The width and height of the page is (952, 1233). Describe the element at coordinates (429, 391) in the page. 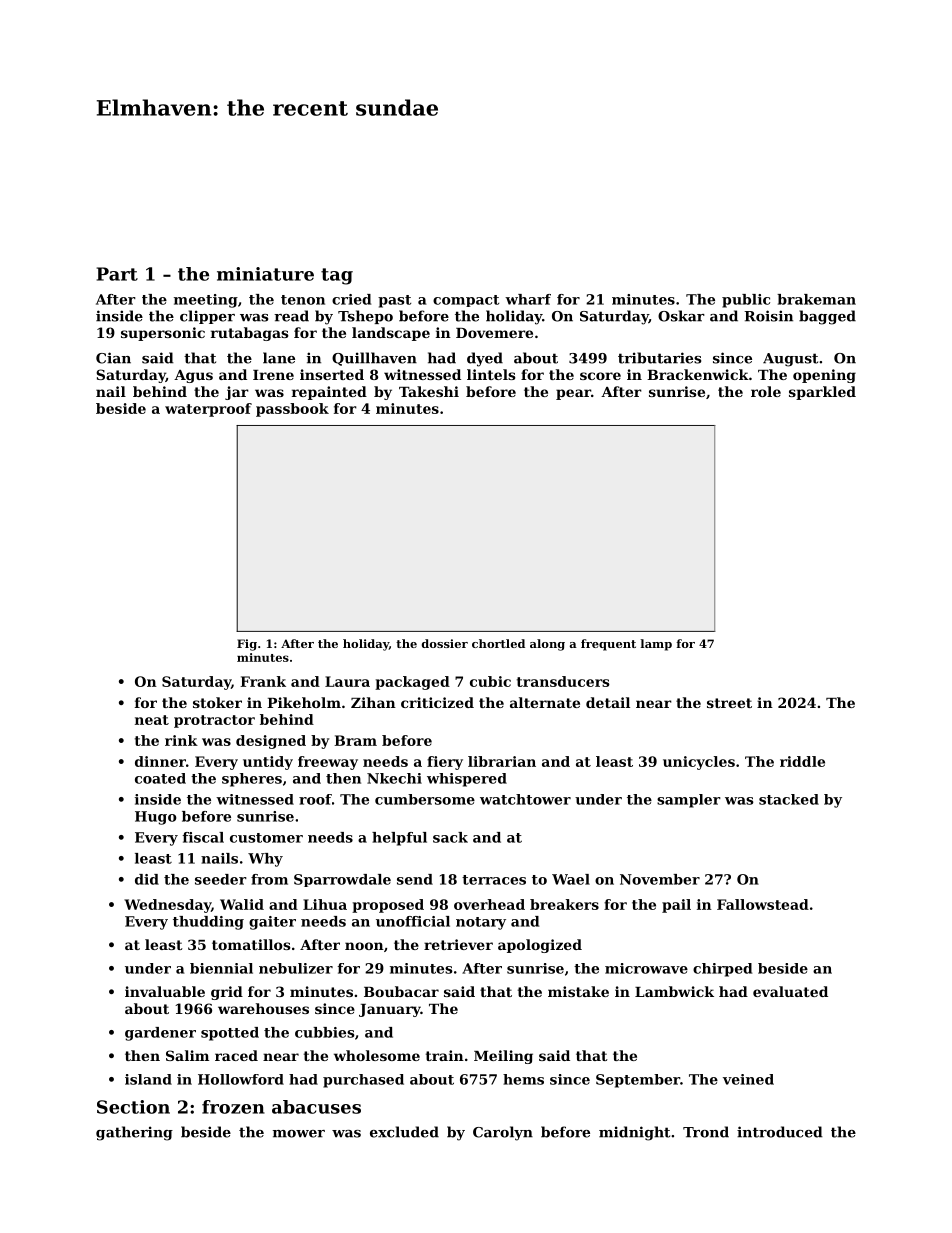

I see `Takeshi` at that location.
